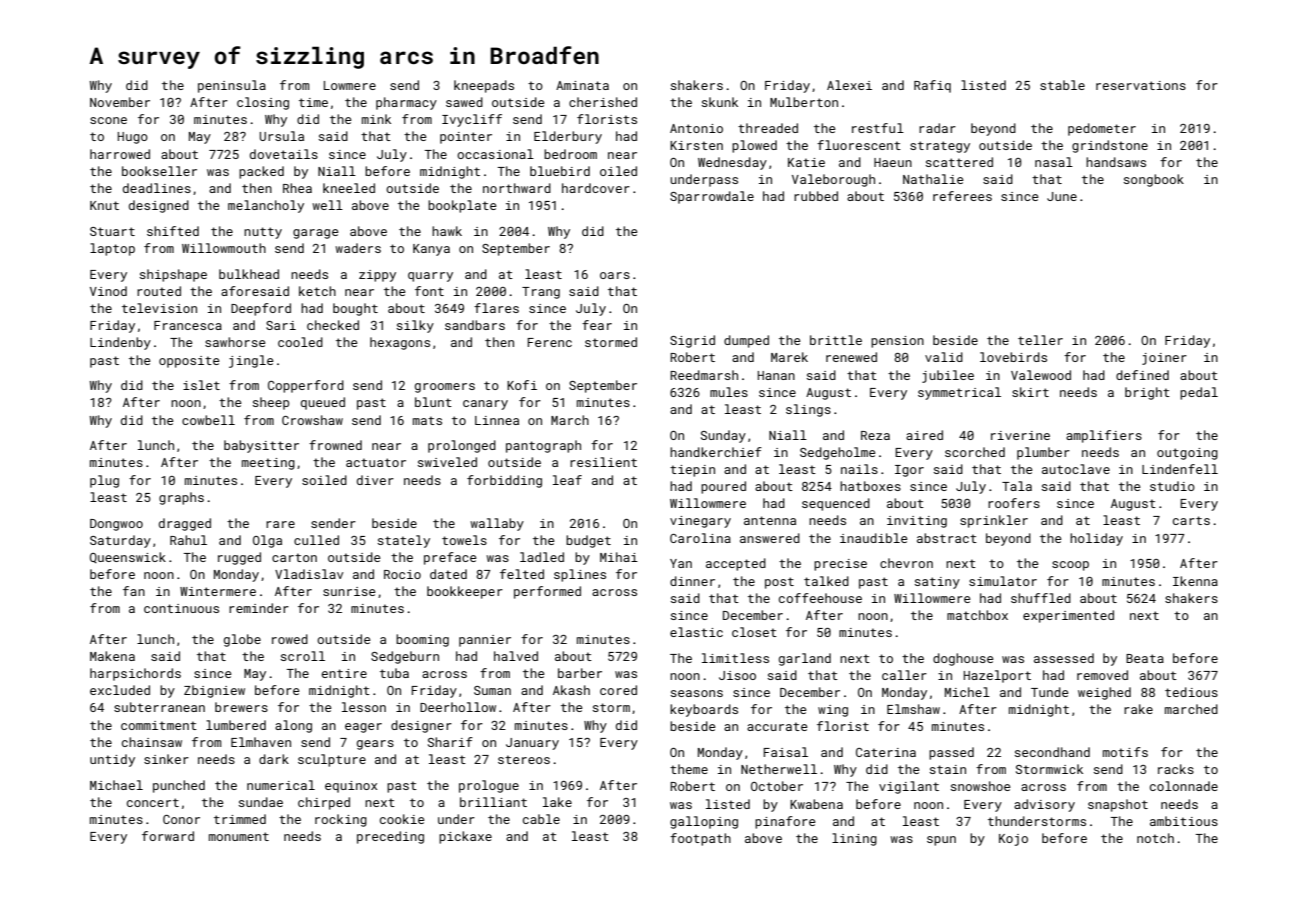 Image resolution: width=1308 pixels, height=924 pixels. What do you see at coordinates (1102, 129) in the screenshot?
I see `pedometer` at bounding box center [1102, 129].
